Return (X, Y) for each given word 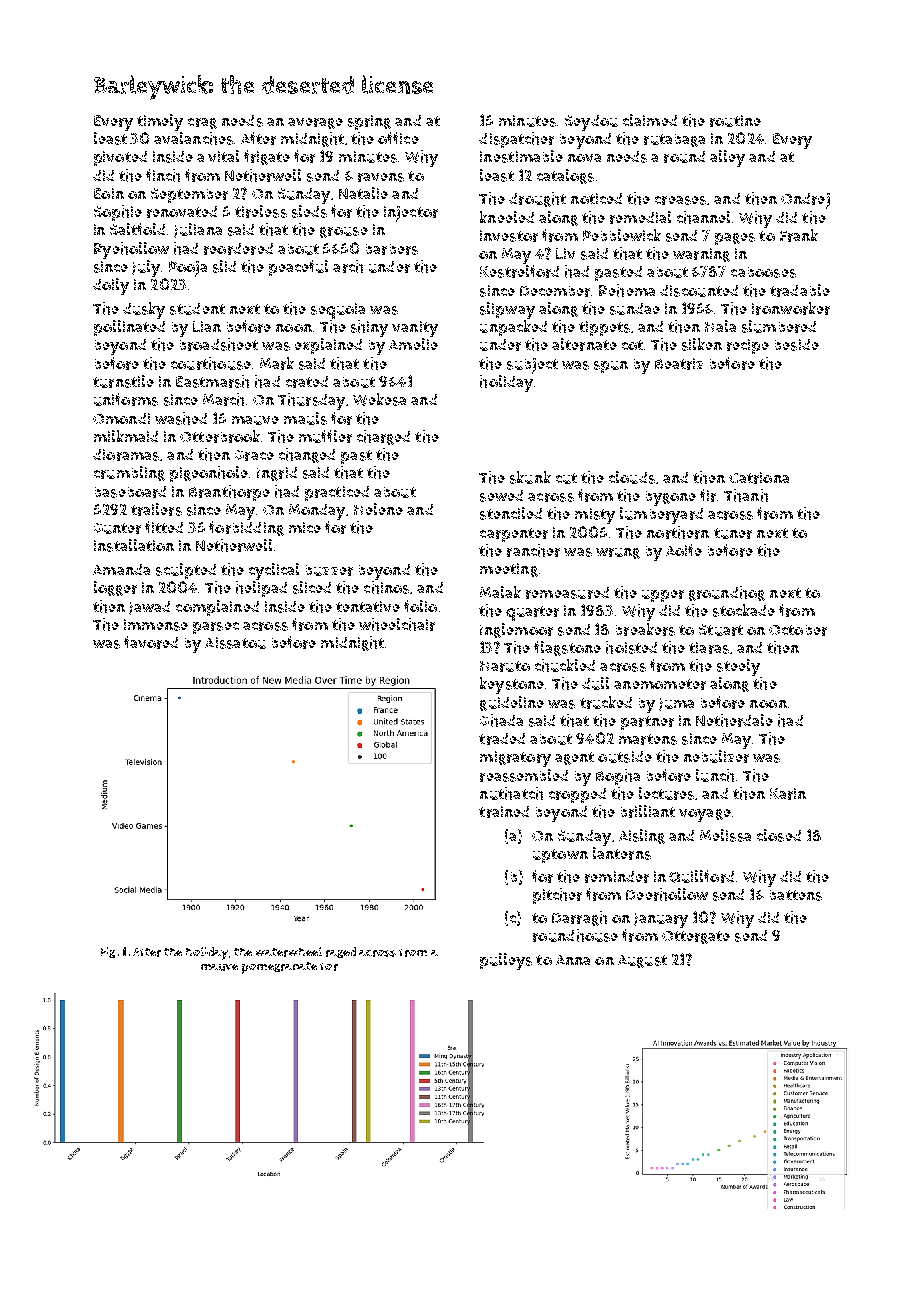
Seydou (591, 123)
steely (738, 667)
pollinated (129, 328)
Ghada (501, 720)
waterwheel (289, 952)
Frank (799, 235)
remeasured (567, 593)
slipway (507, 310)
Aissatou (235, 643)
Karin (788, 794)
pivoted (120, 158)
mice (305, 527)
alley (727, 158)
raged (341, 952)
